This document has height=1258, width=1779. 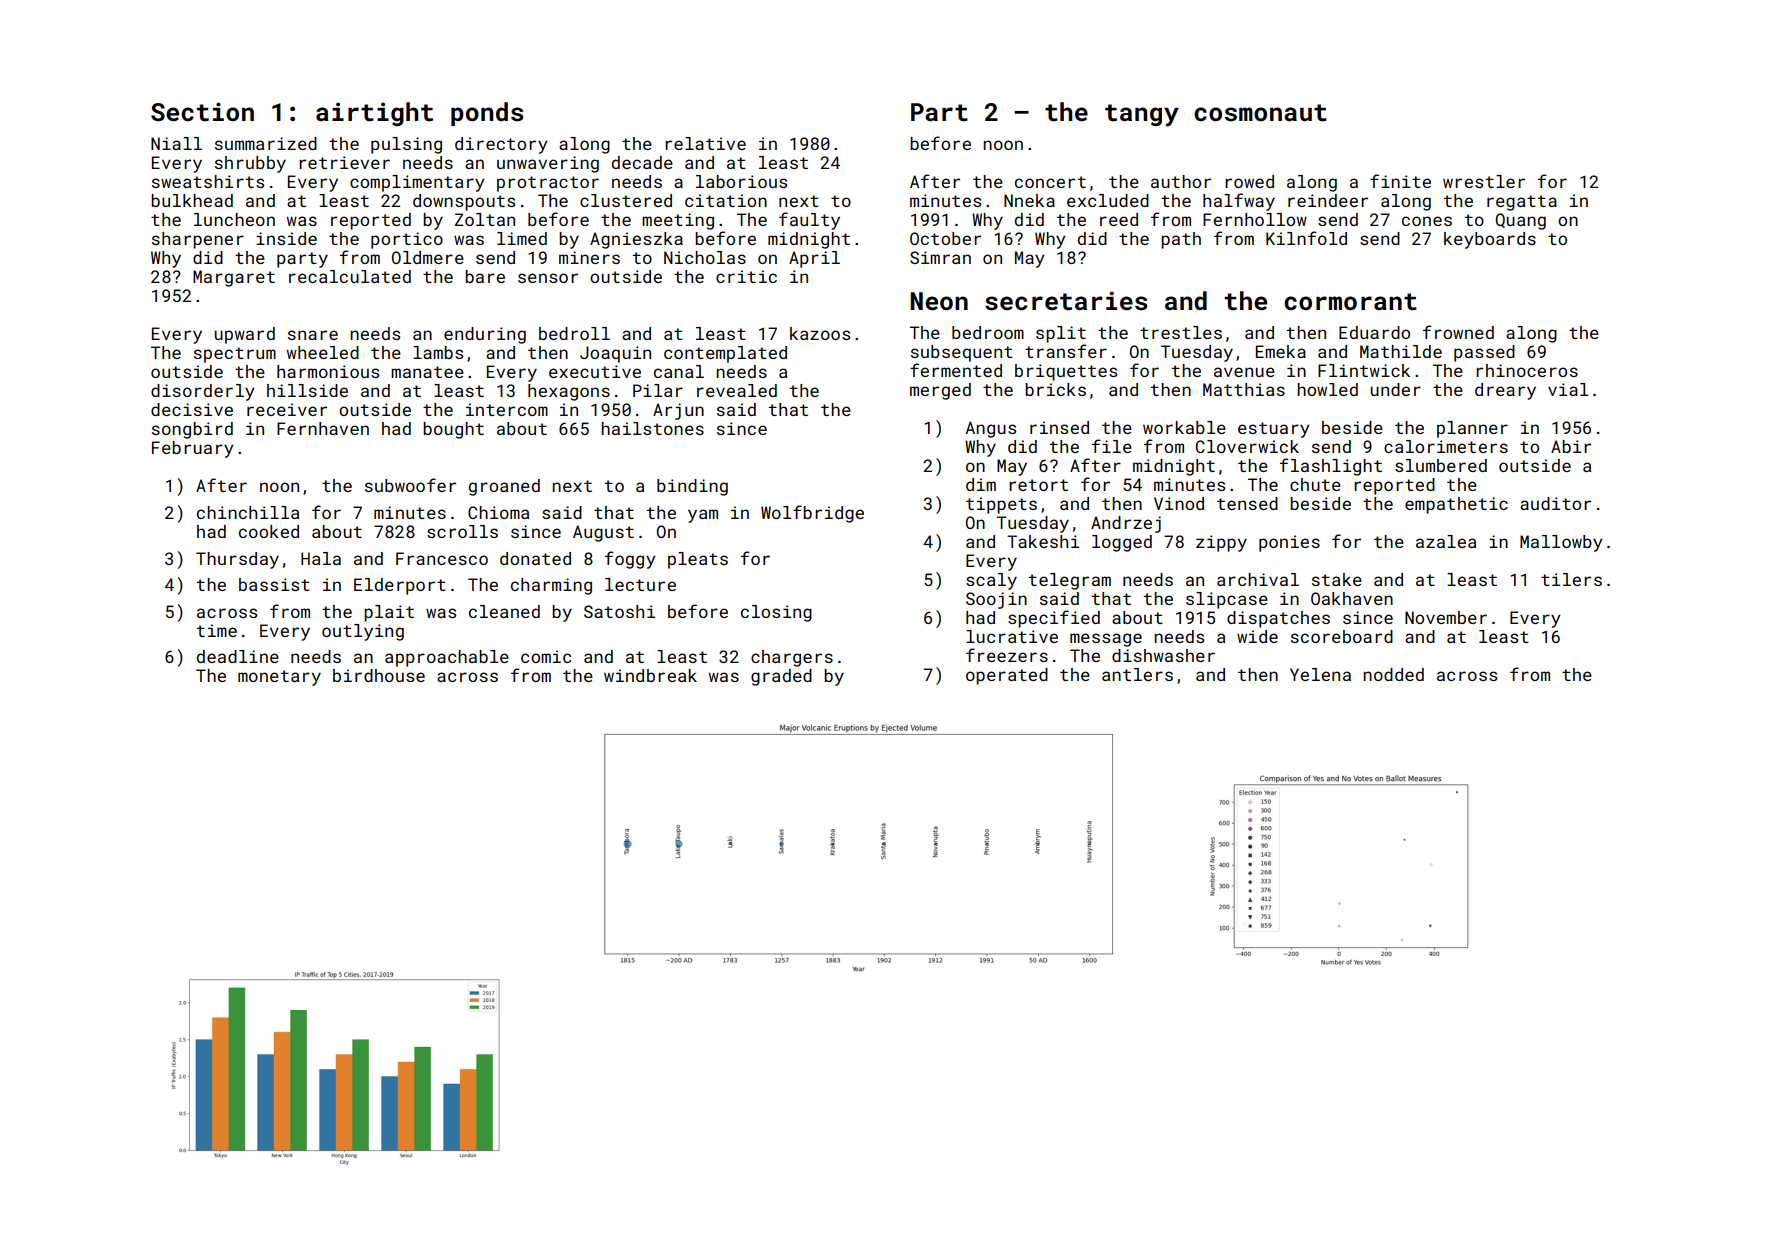 I want to click on file, so click(x=1112, y=446).
